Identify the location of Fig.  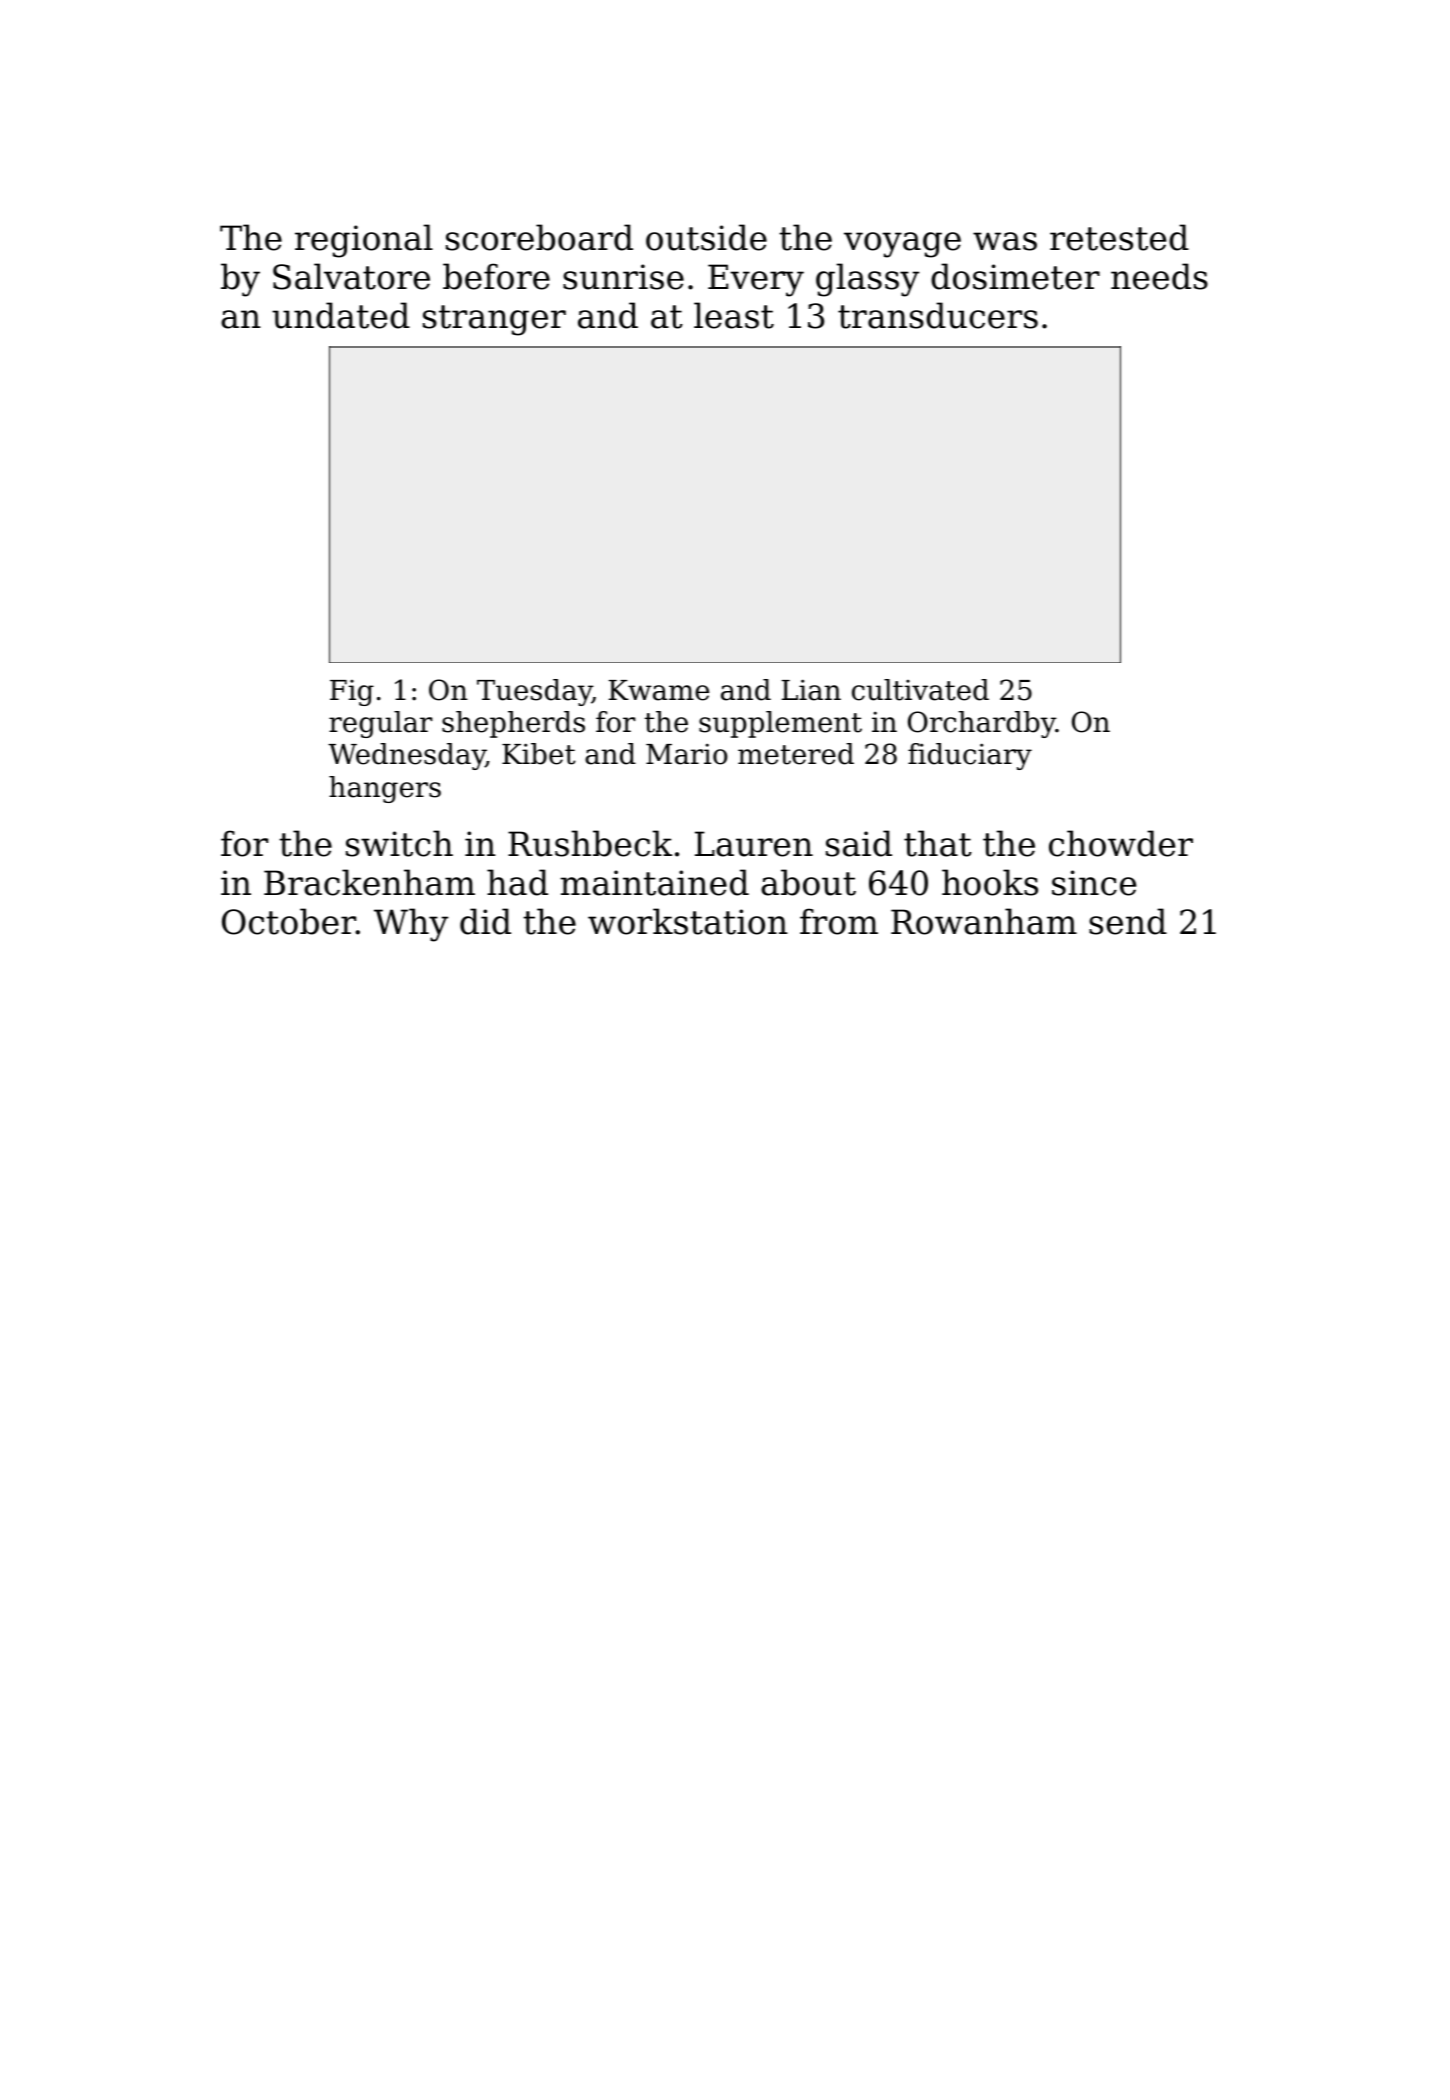
(352, 693).
